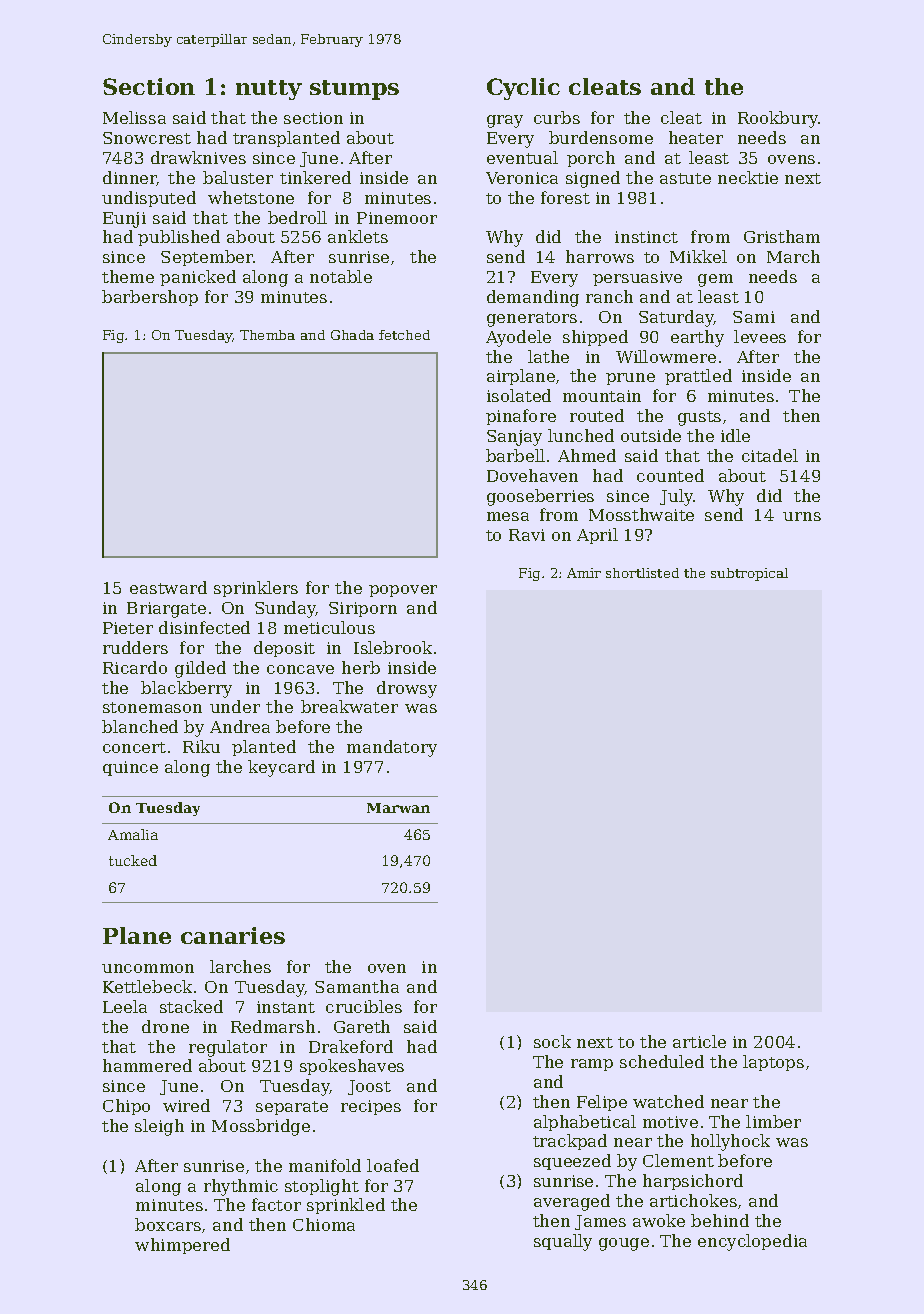 This screenshot has width=924, height=1314. What do you see at coordinates (182, 1246) in the screenshot?
I see `whimpered` at bounding box center [182, 1246].
